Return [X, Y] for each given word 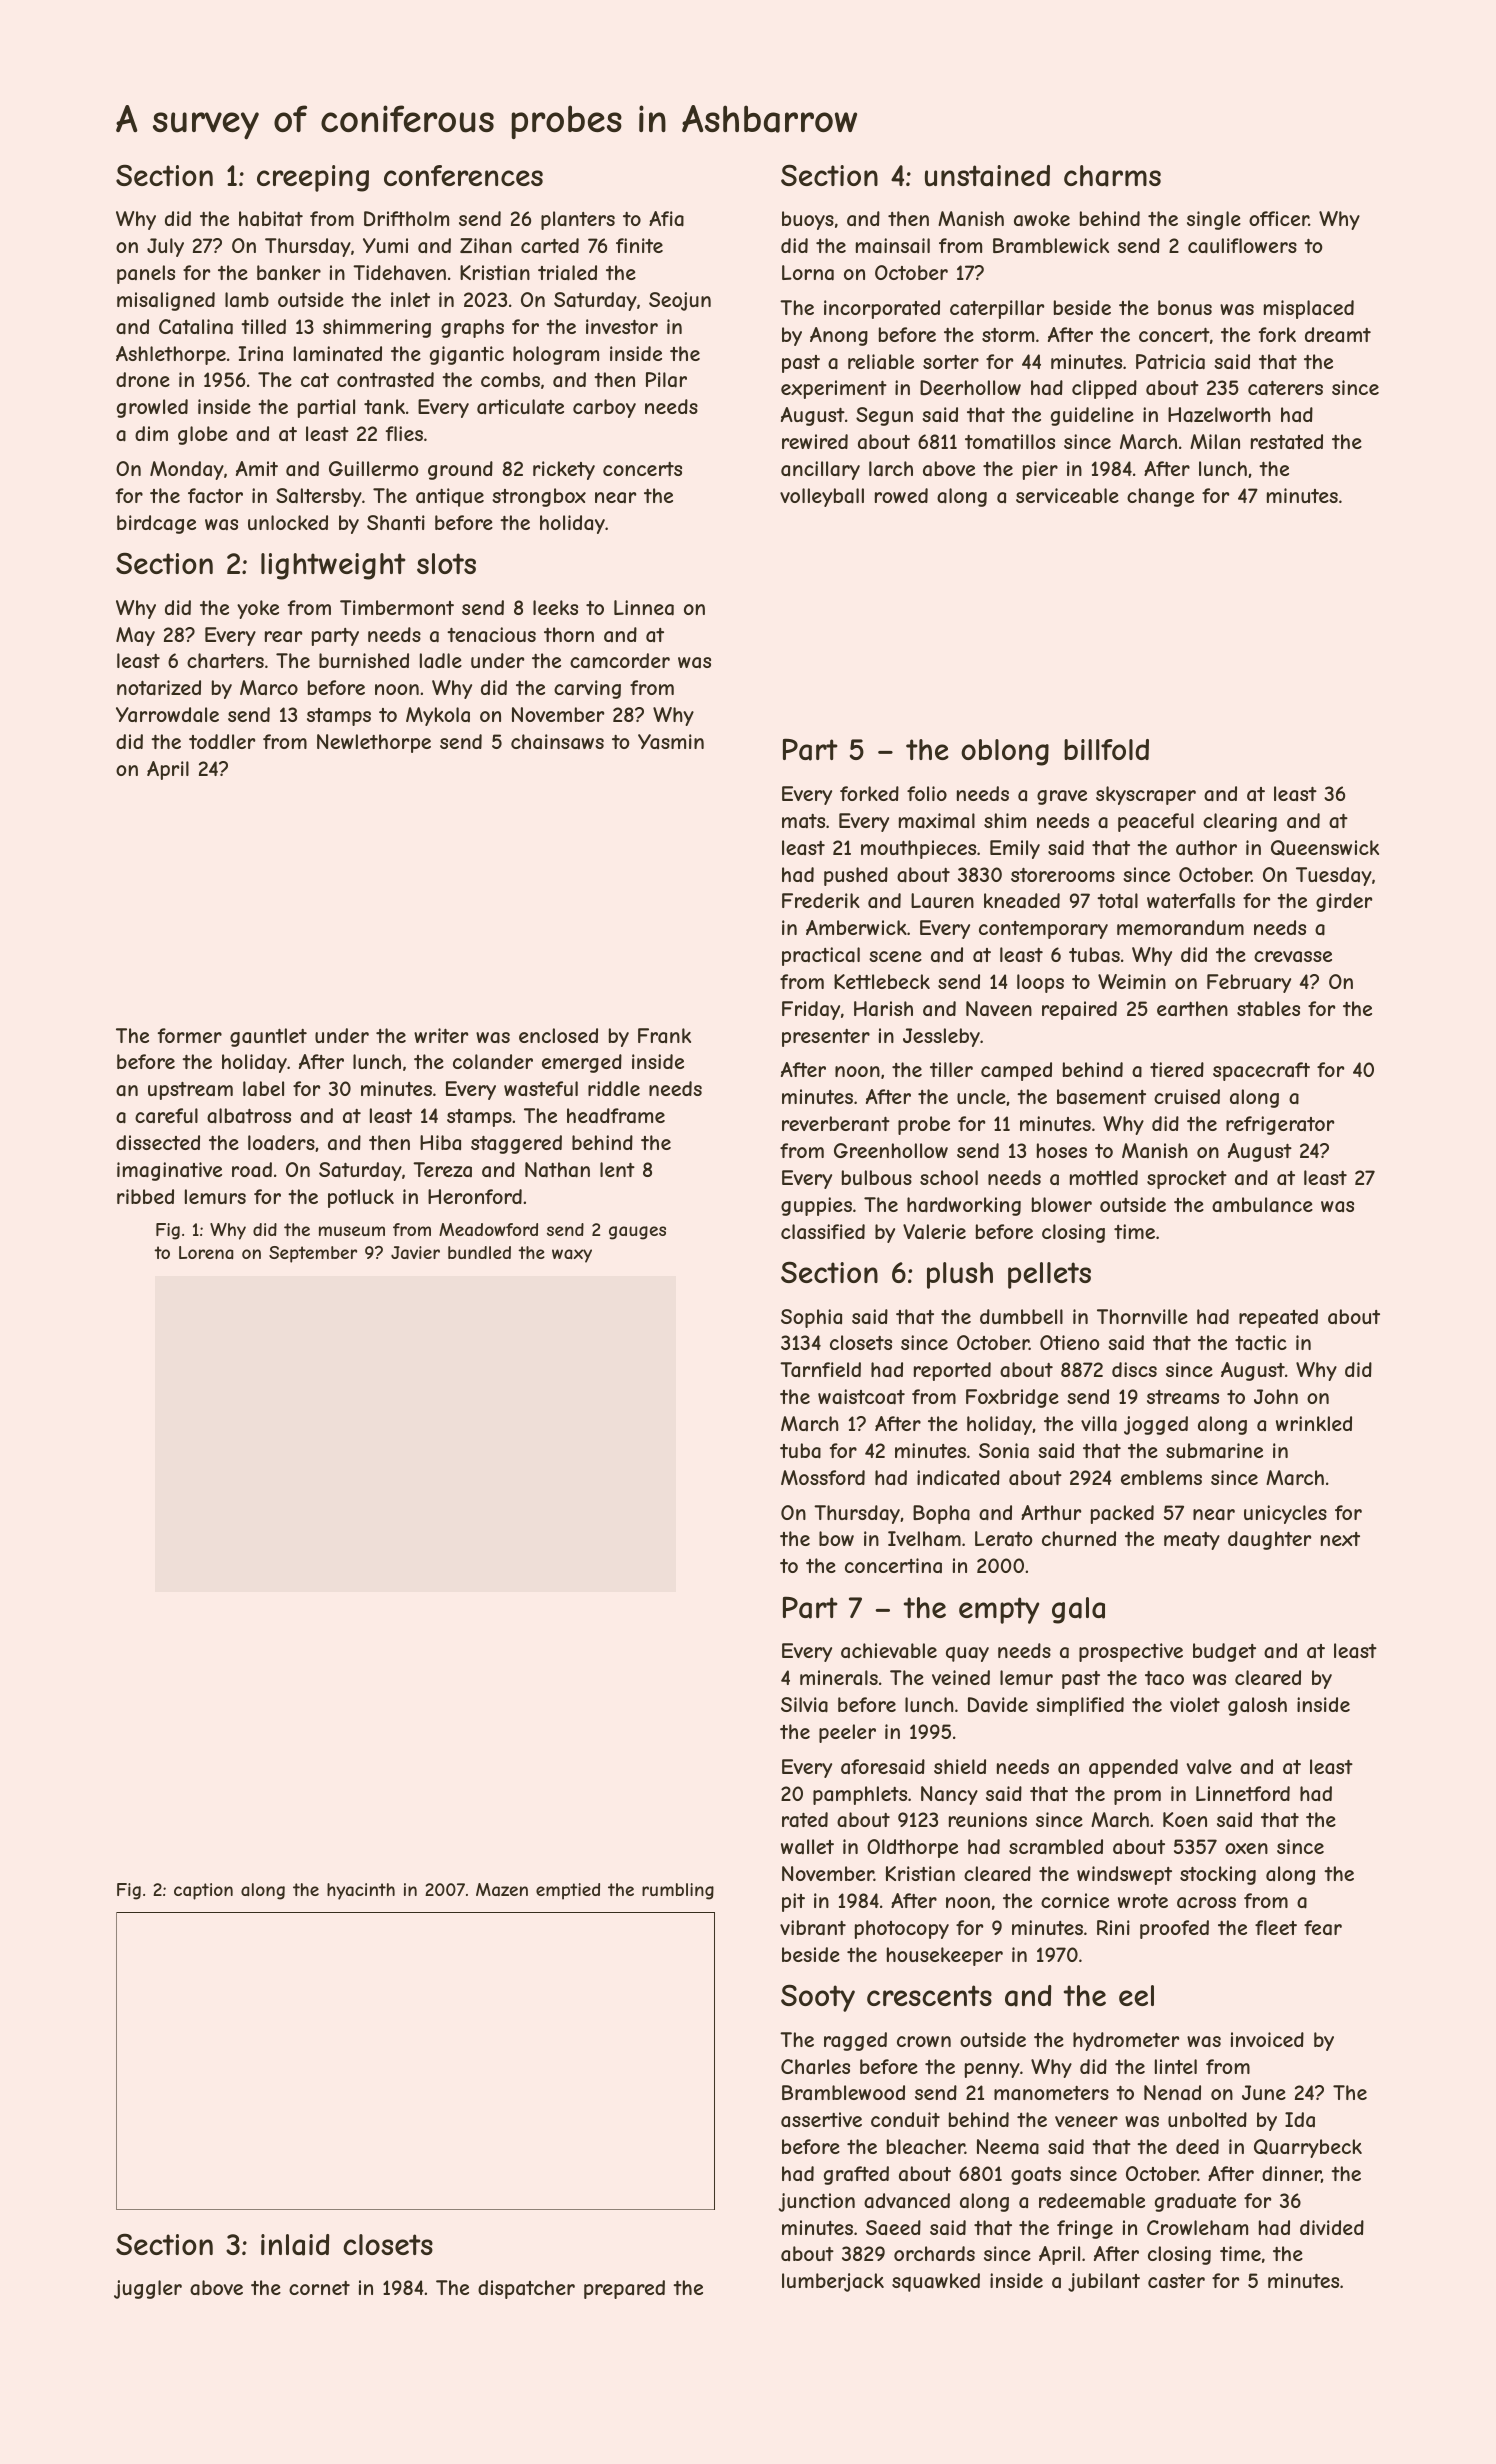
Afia [666, 219]
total [1117, 901]
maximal [937, 821]
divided [1332, 2227]
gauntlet [268, 1037]
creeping [313, 178]
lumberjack [833, 2282]
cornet [319, 2288]
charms [1112, 176]
